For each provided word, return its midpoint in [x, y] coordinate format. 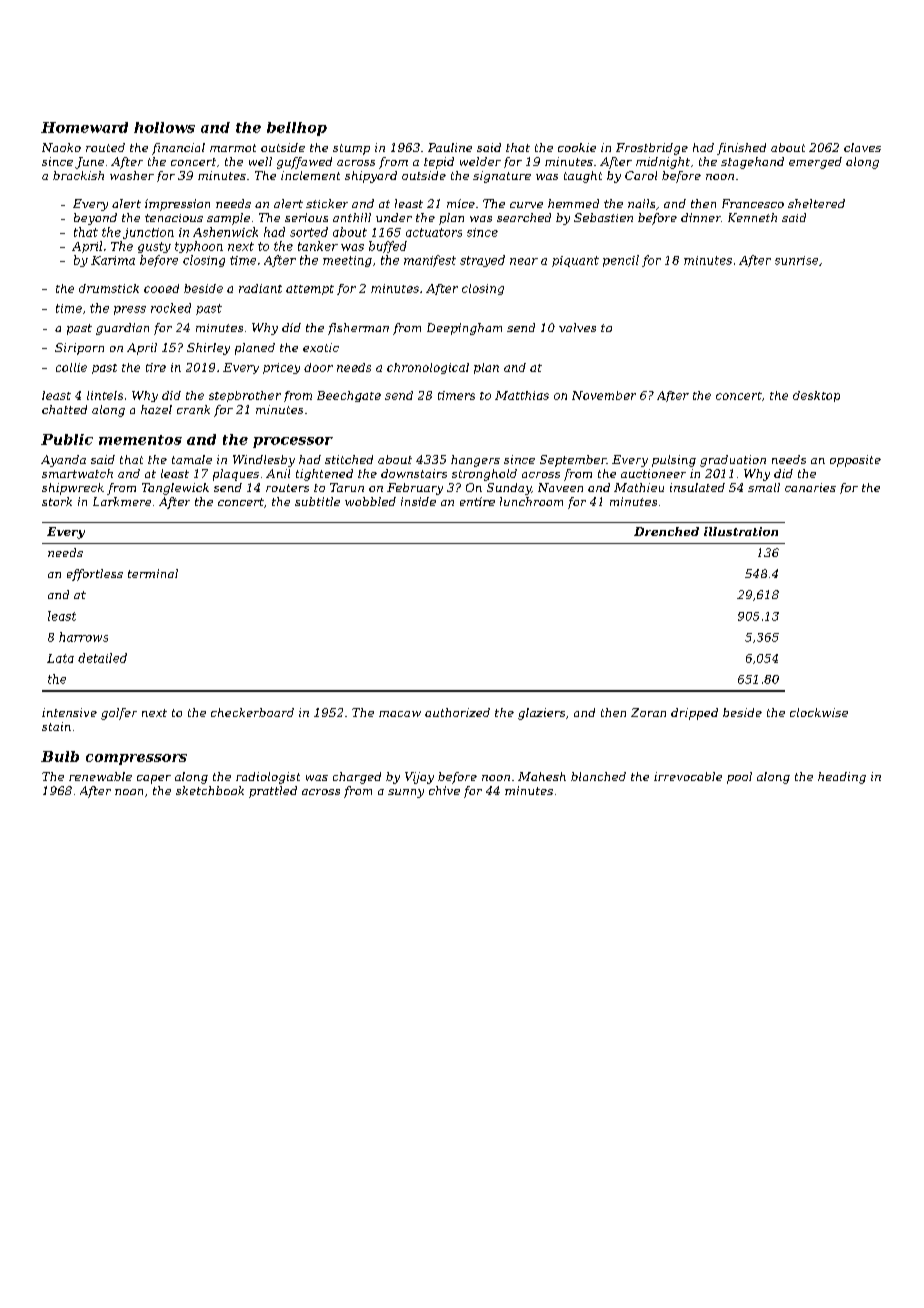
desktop [816, 396]
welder [480, 161]
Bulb [60, 756]
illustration [741, 531]
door [318, 367]
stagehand [752, 163]
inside [418, 501]
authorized [457, 712]
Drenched [666, 531]
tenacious [174, 218]
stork [57, 501]
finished [741, 149]
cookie [577, 147]
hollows [164, 127]
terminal [153, 573]
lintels [105, 395]
